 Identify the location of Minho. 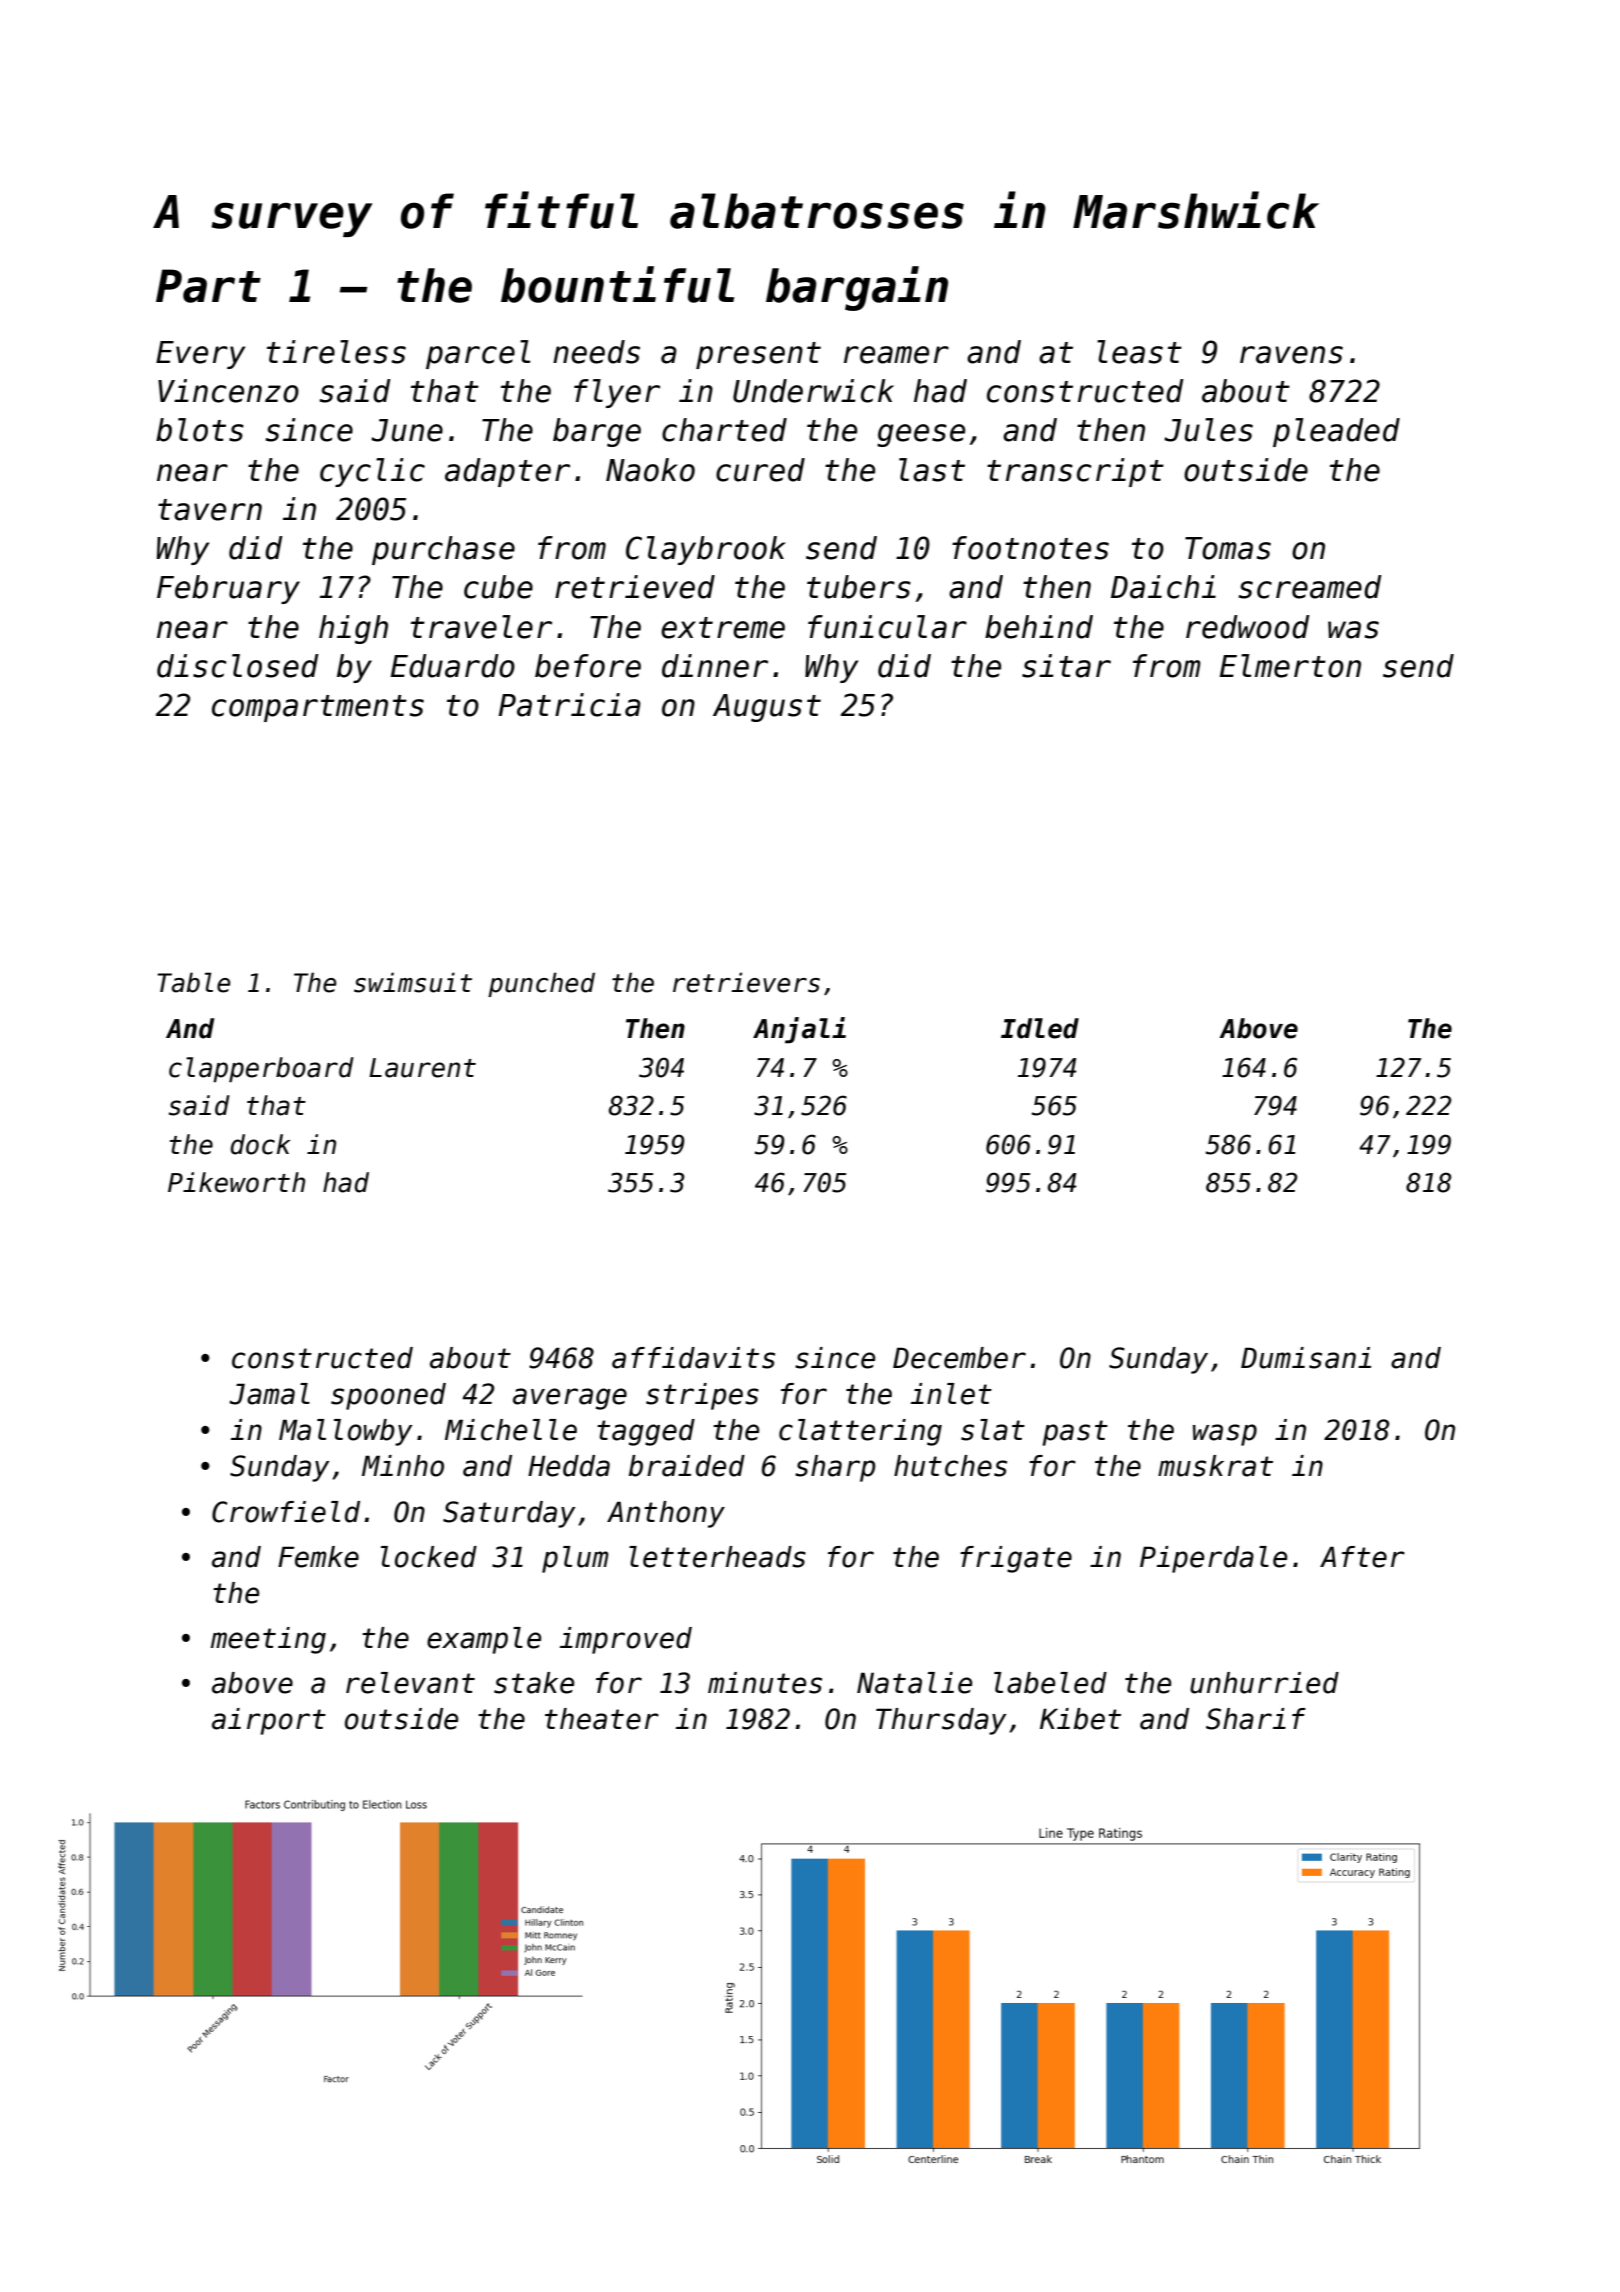
(403, 1466).
